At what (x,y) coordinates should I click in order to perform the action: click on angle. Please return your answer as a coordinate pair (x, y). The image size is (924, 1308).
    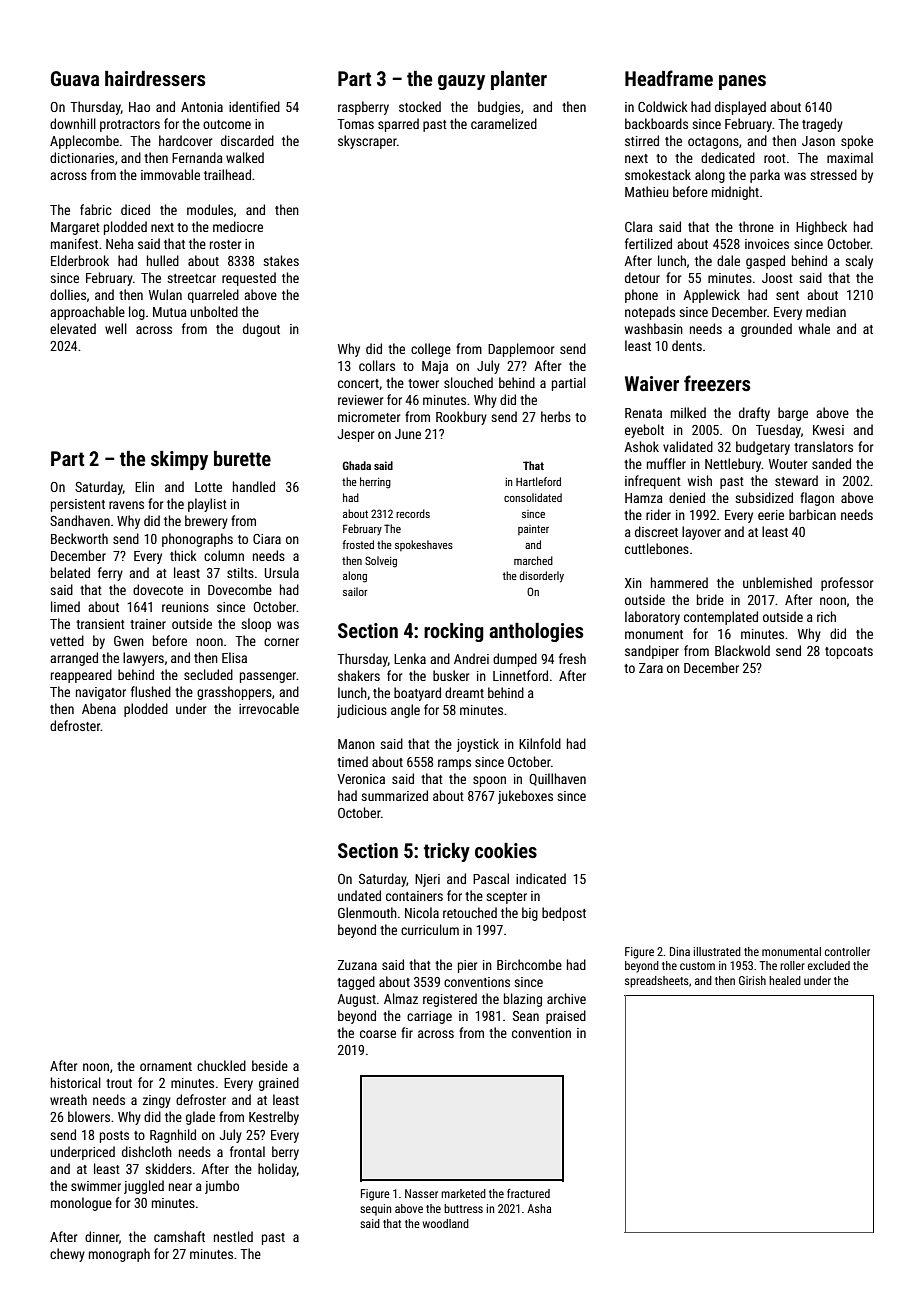
    Looking at the image, I should click on (405, 711).
